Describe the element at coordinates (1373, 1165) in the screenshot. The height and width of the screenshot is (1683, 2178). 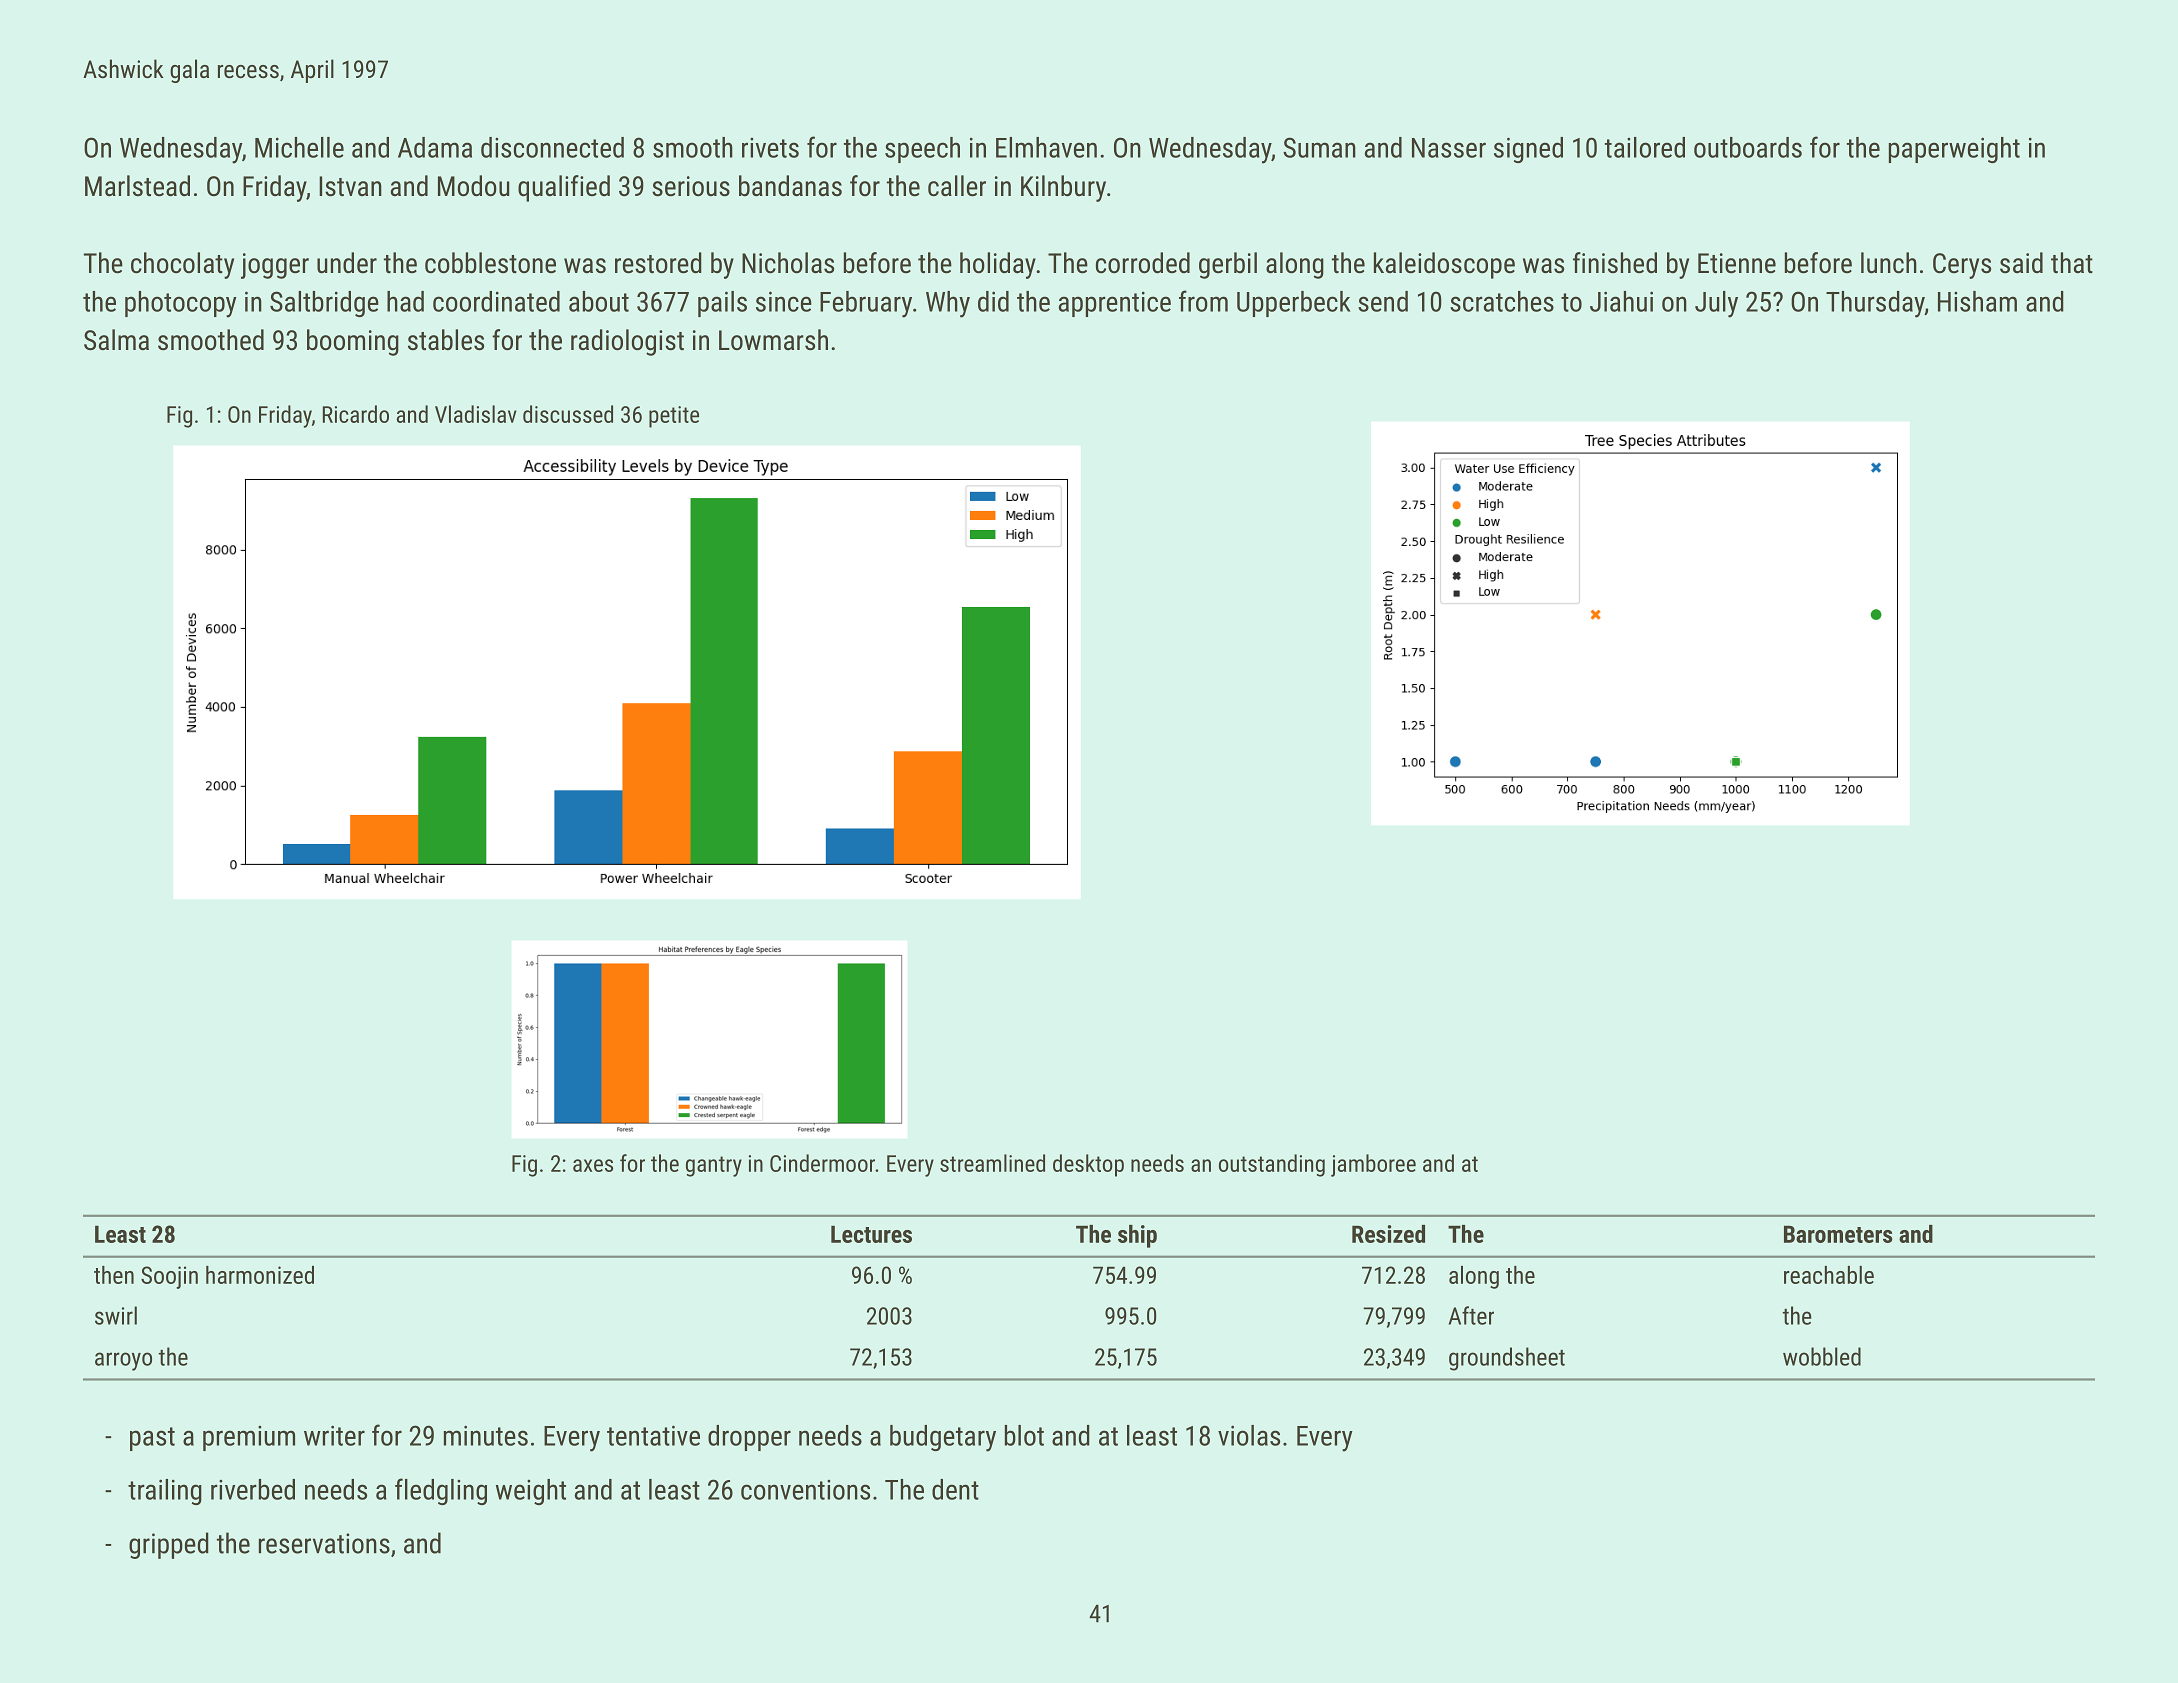
I see `jamboree` at that location.
